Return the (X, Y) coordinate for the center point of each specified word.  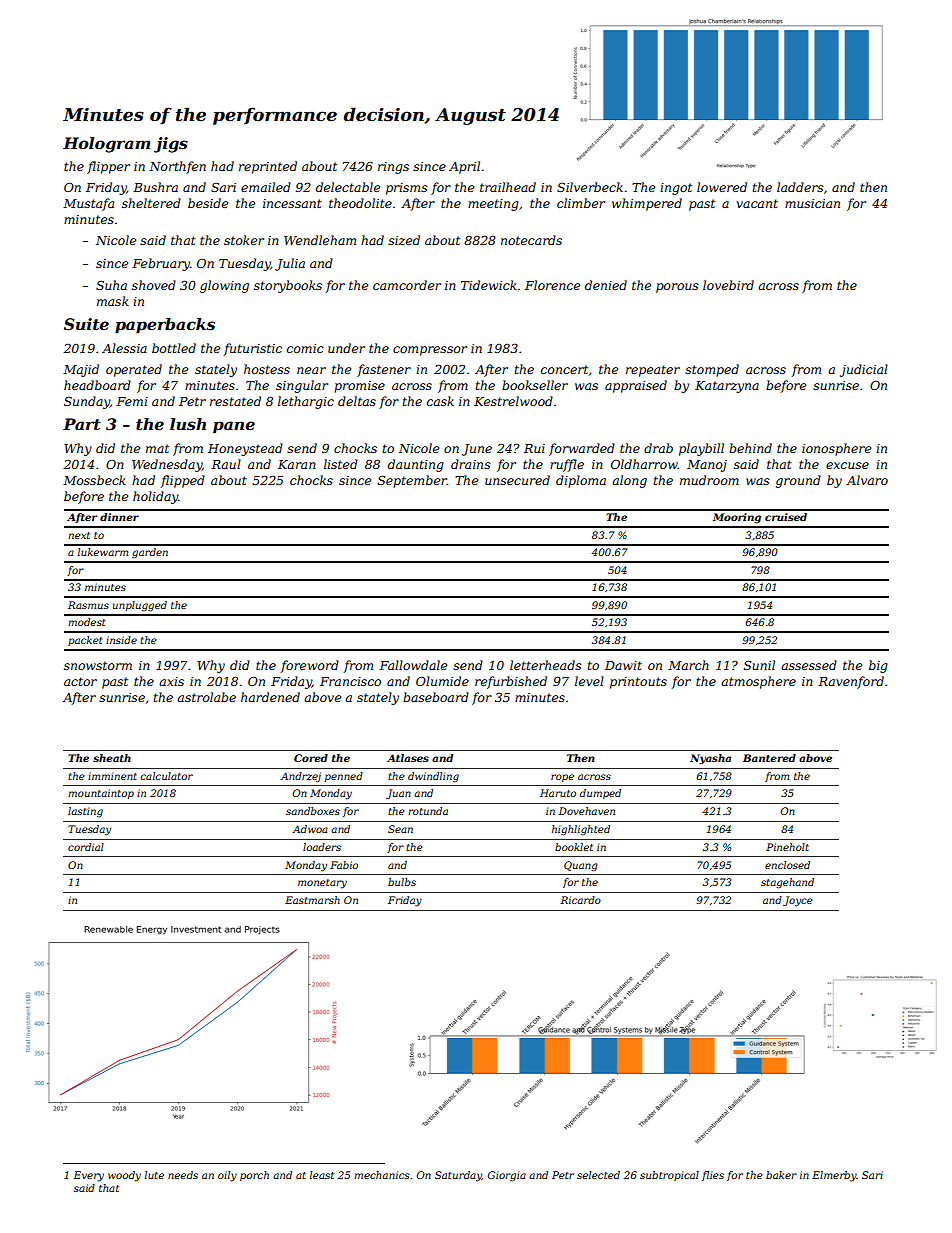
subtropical (669, 1176)
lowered (722, 187)
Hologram (106, 145)
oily (227, 1176)
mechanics (382, 1175)
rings (393, 168)
